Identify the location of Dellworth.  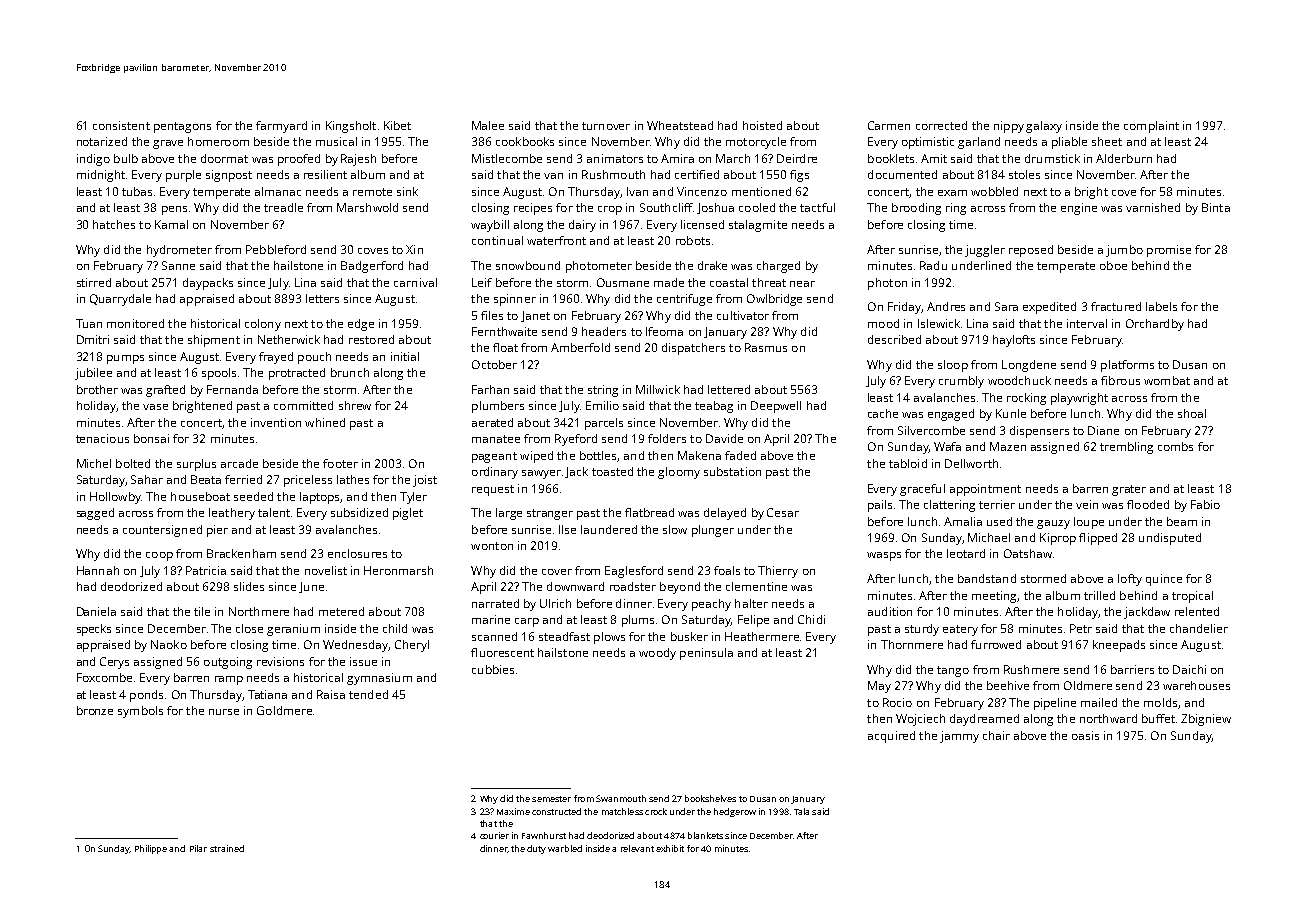
(971, 463).
